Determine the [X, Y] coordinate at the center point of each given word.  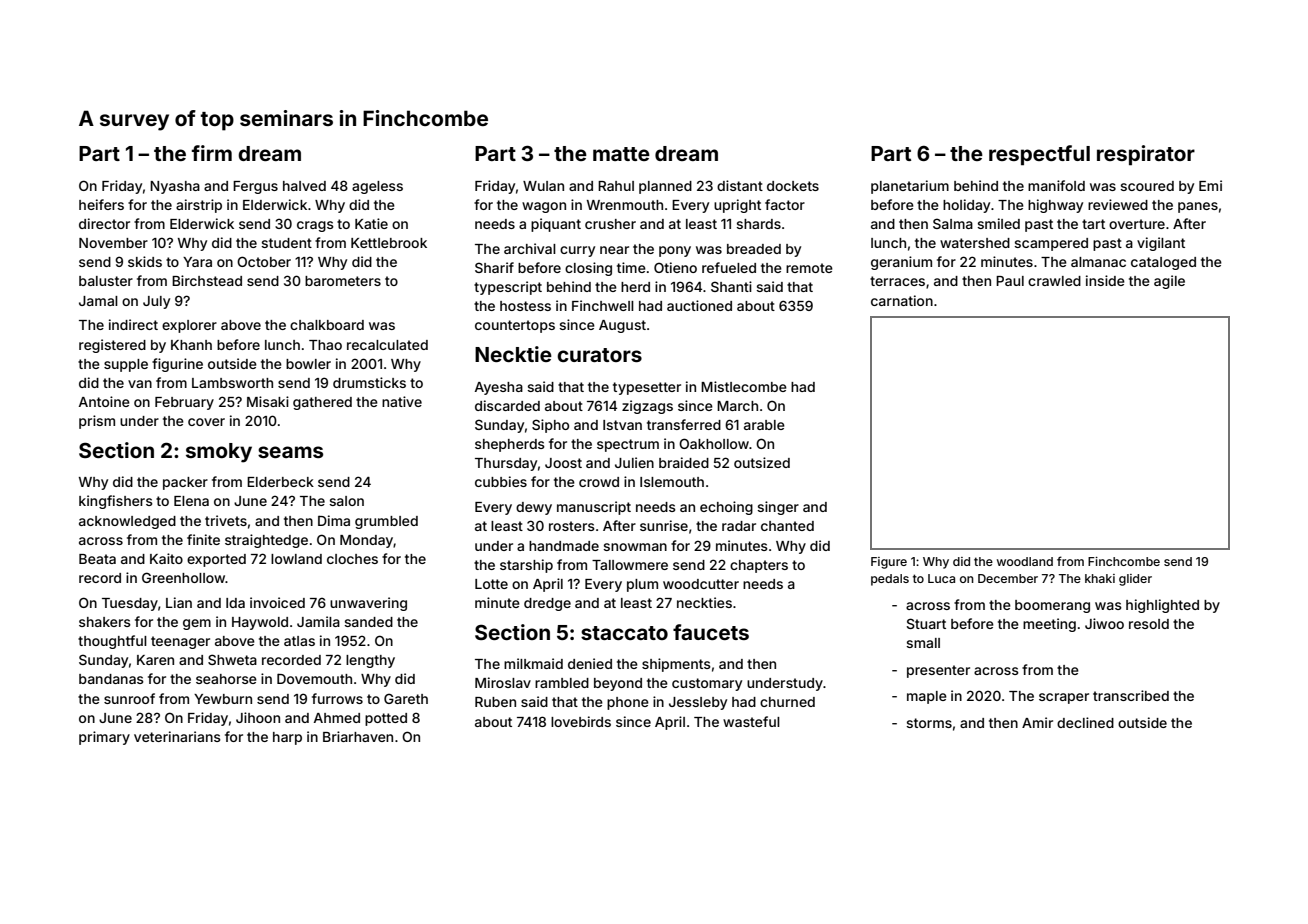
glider [1135, 580]
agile [1169, 282]
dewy [534, 508]
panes [1198, 207]
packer [185, 483]
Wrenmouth [625, 205]
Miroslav [503, 682]
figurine [177, 365]
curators [599, 355]
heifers [101, 204]
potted [386, 719]
